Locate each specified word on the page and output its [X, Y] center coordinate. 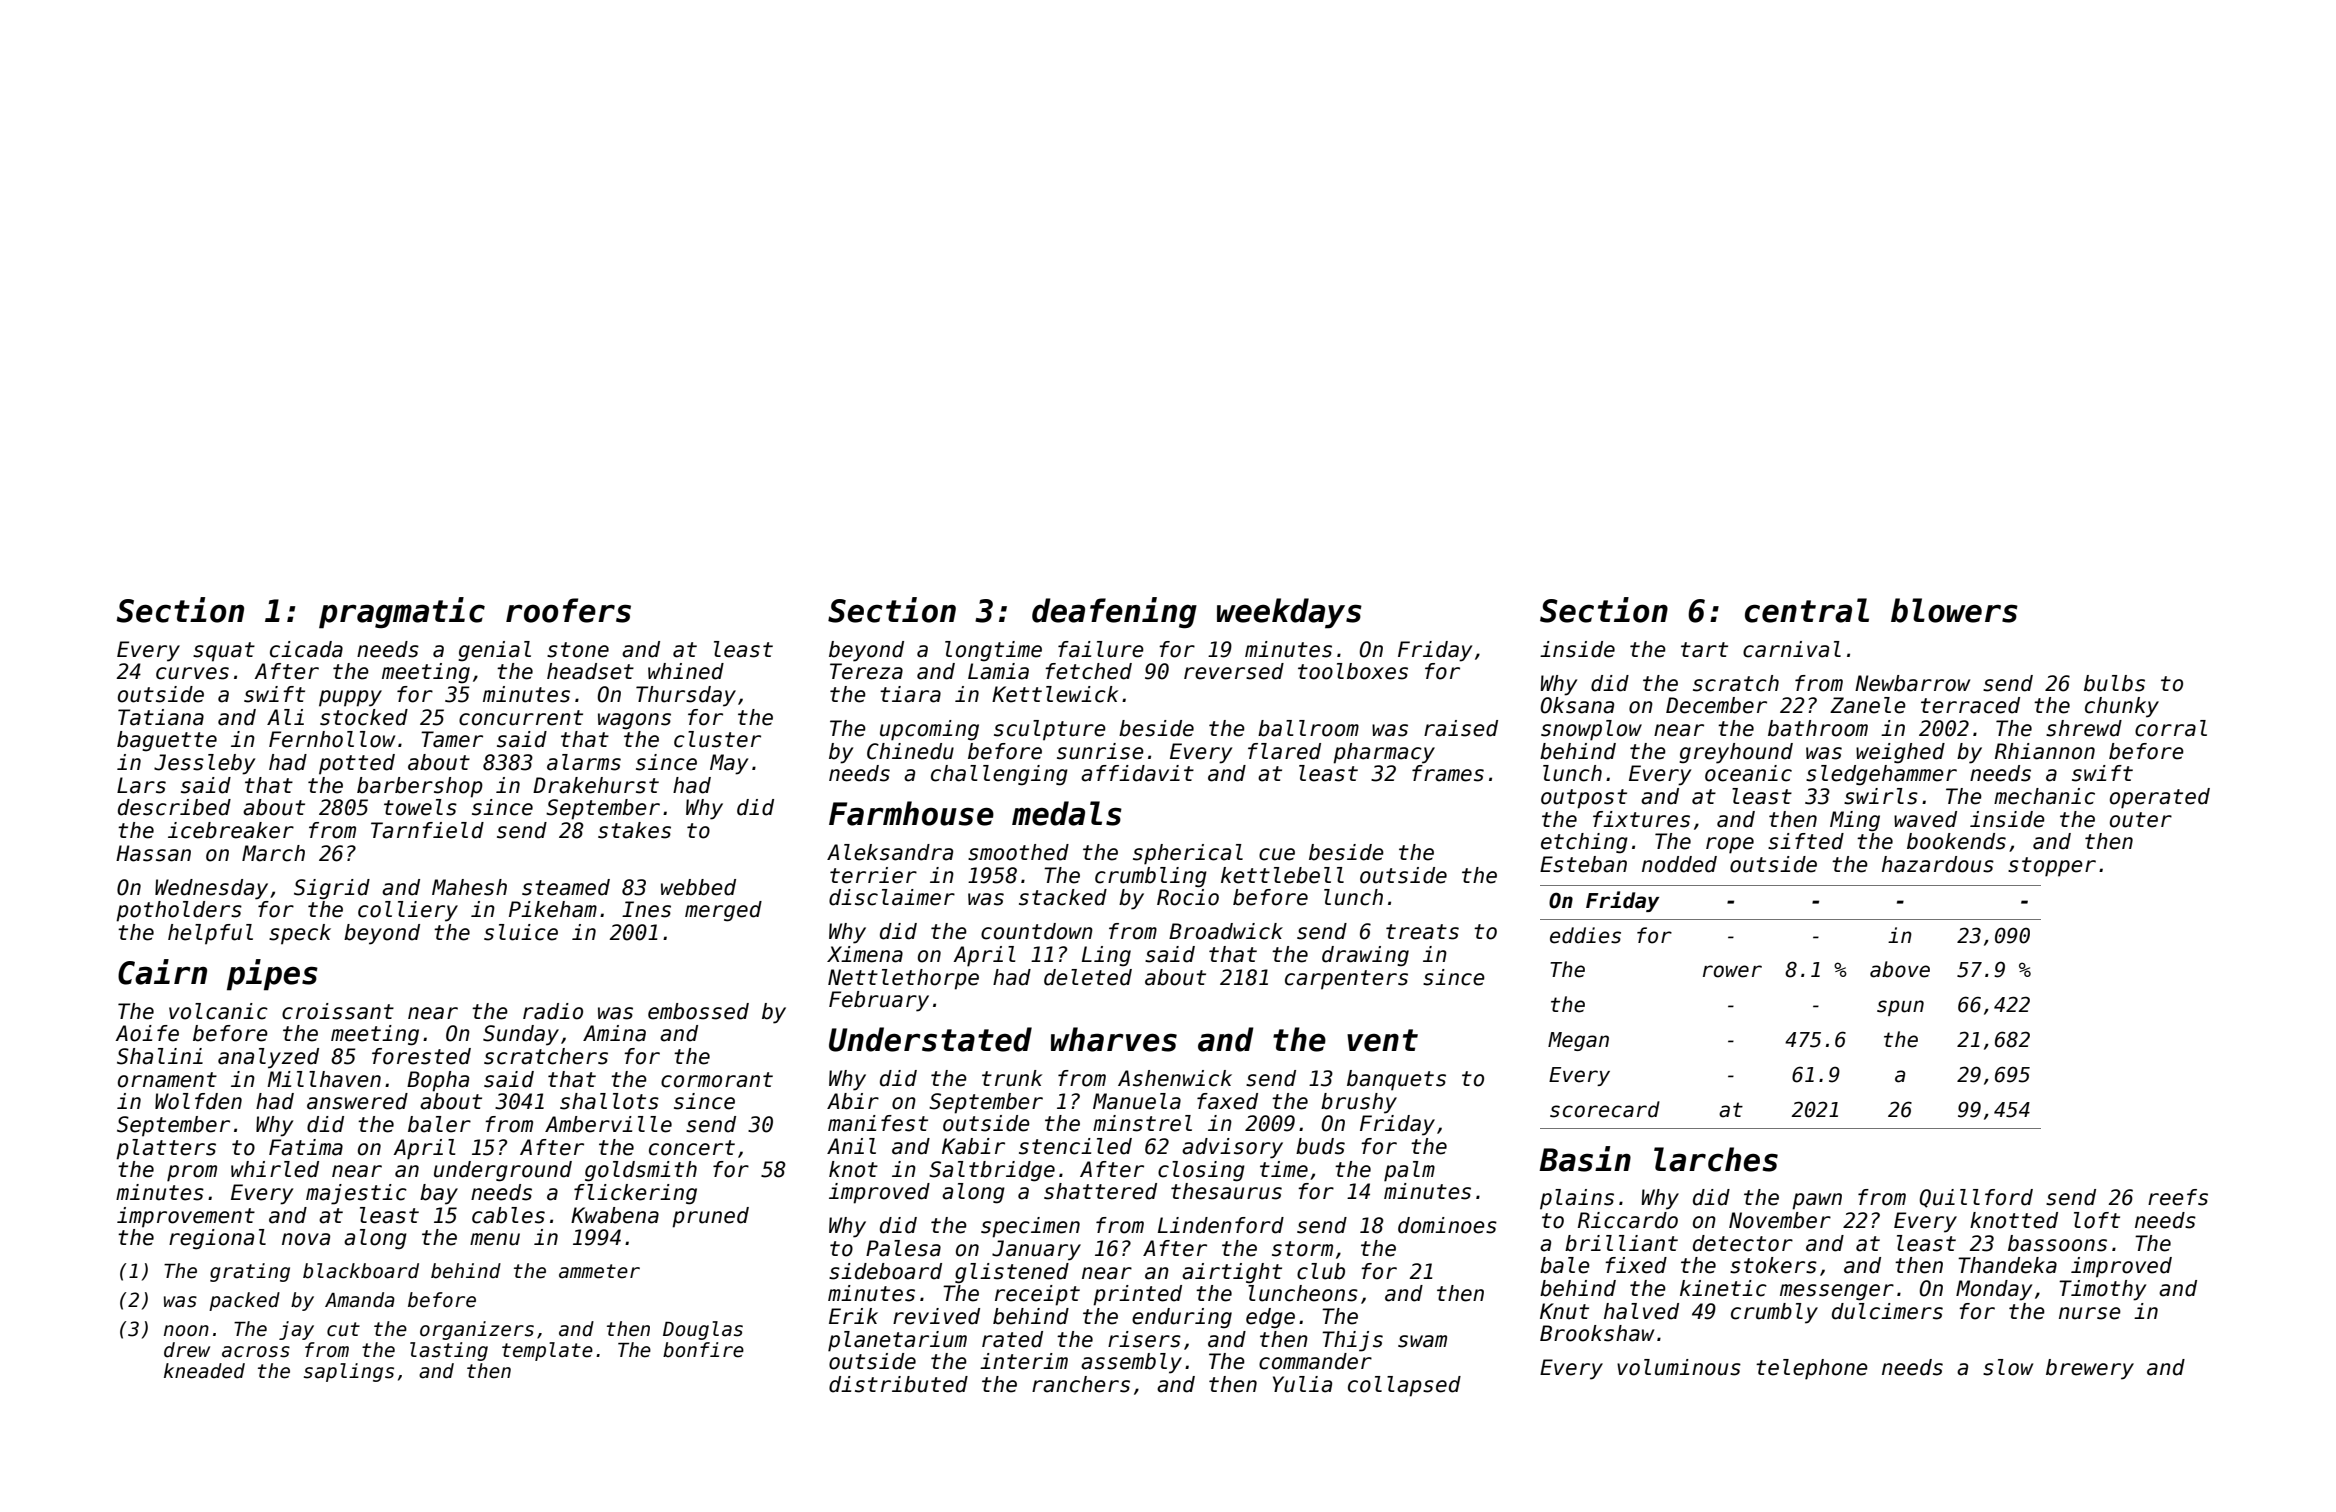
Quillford [1976, 1198]
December [1716, 705]
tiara [910, 694]
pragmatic [402, 613]
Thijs [1352, 1341]
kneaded [204, 1371]
